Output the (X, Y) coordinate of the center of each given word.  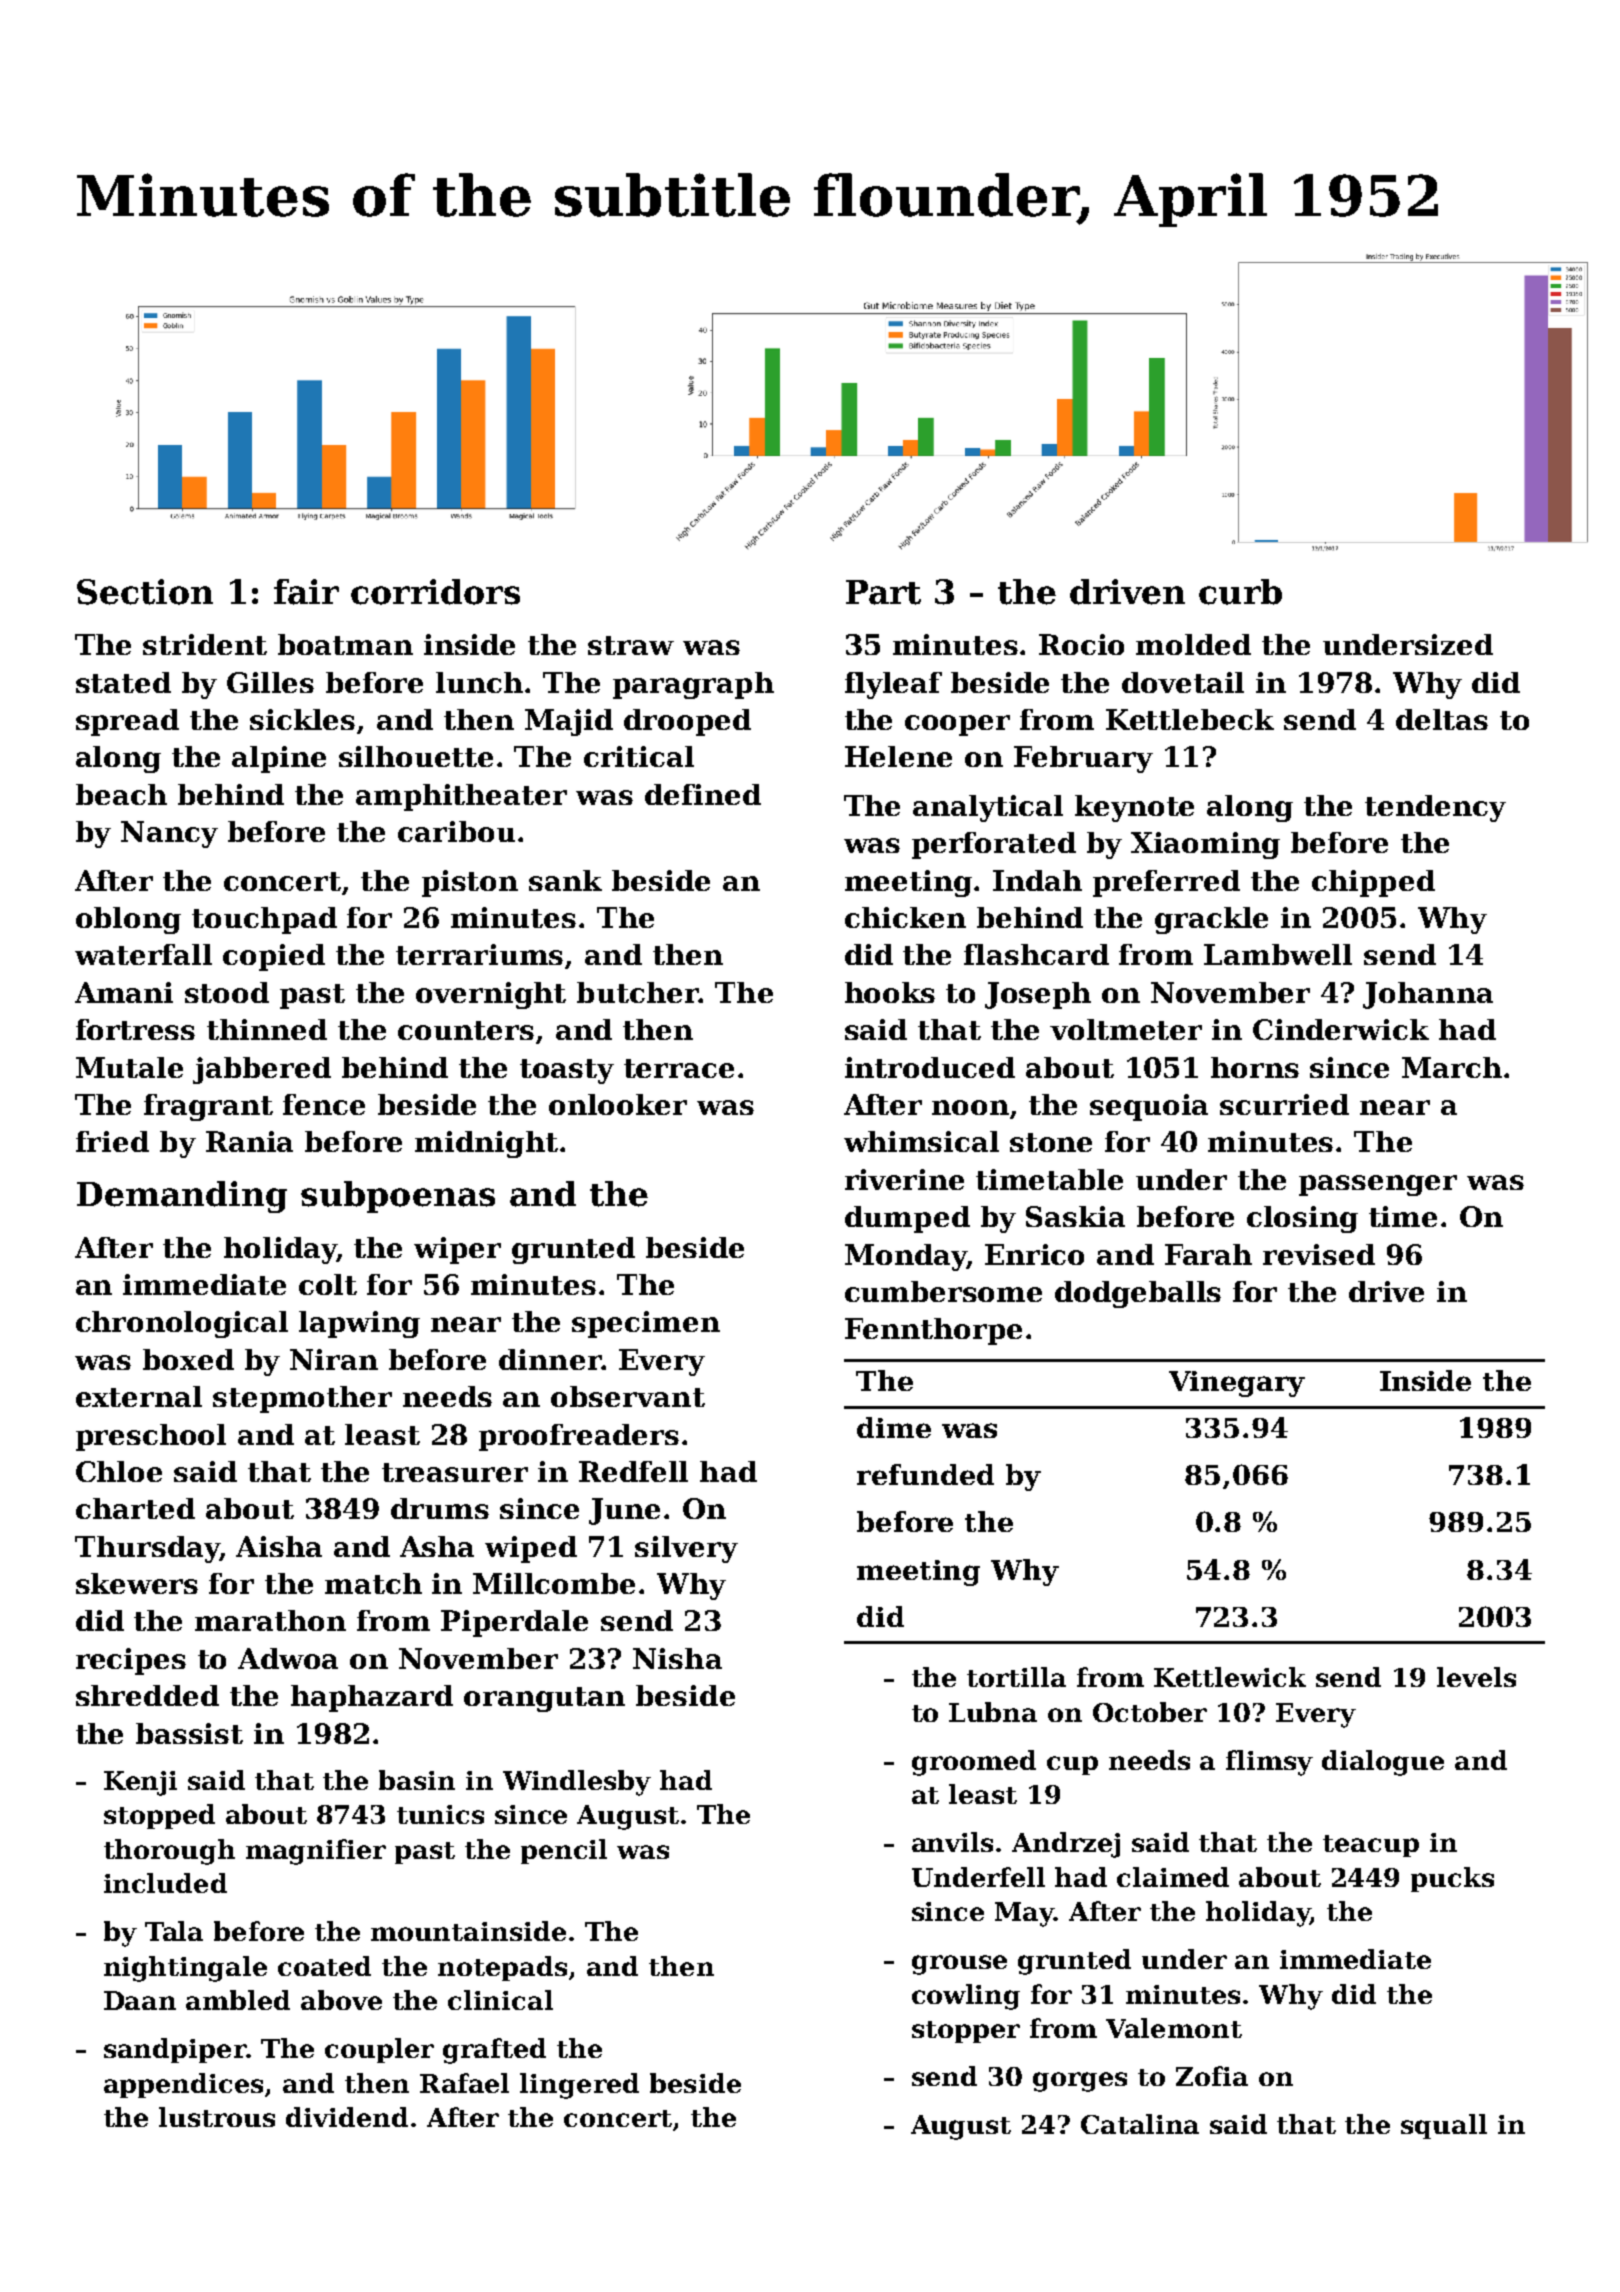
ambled (238, 2000)
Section (145, 592)
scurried (1284, 1104)
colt (328, 1284)
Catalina (1140, 2124)
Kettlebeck (1190, 719)
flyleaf (893, 685)
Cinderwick (1341, 1029)
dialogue (1383, 1763)
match (373, 1583)
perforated (994, 845)
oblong (128, 920)
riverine (904, 1179)
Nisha (677, 1658)
